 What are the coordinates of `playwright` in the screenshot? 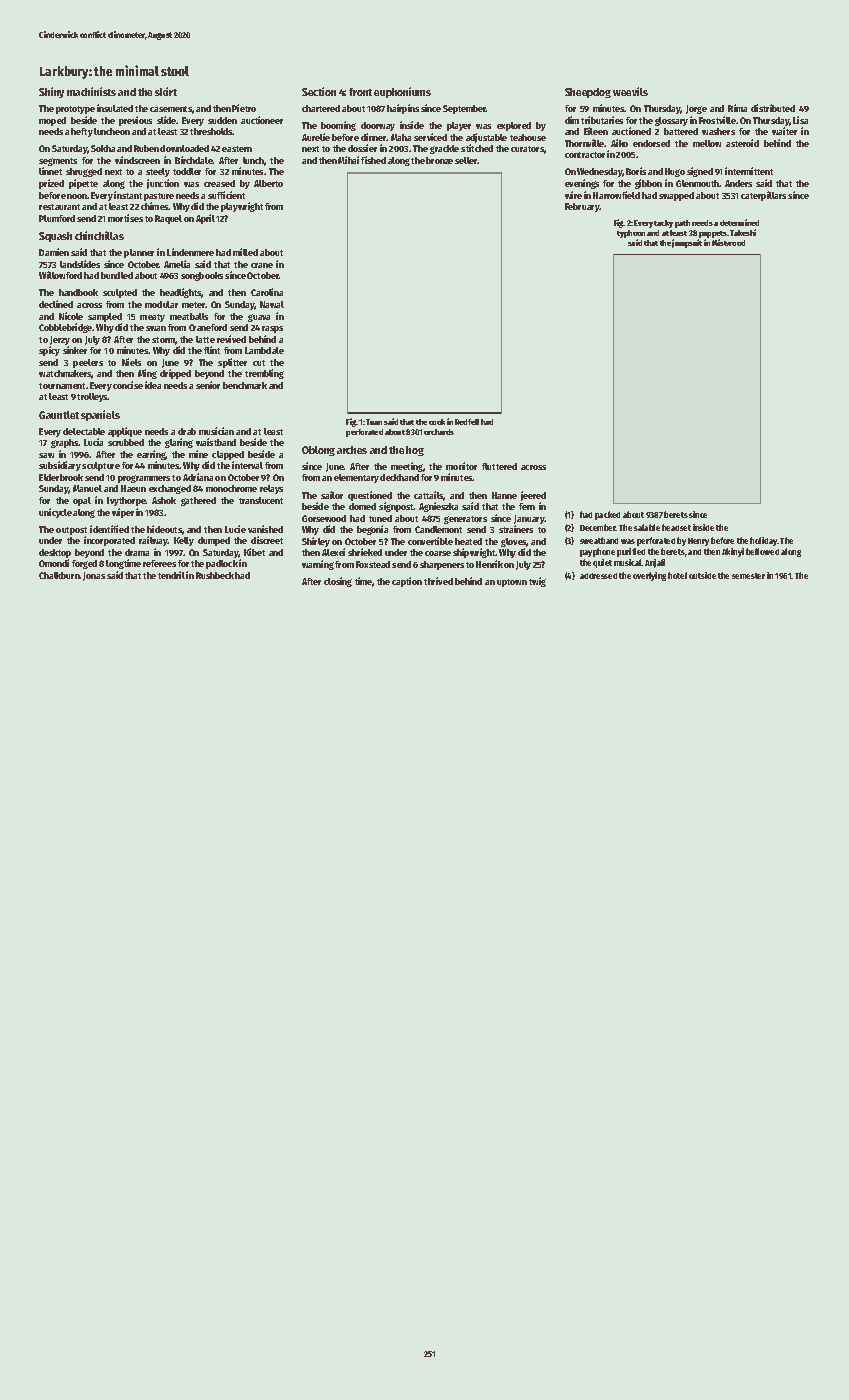 It's located at (242, 207).
